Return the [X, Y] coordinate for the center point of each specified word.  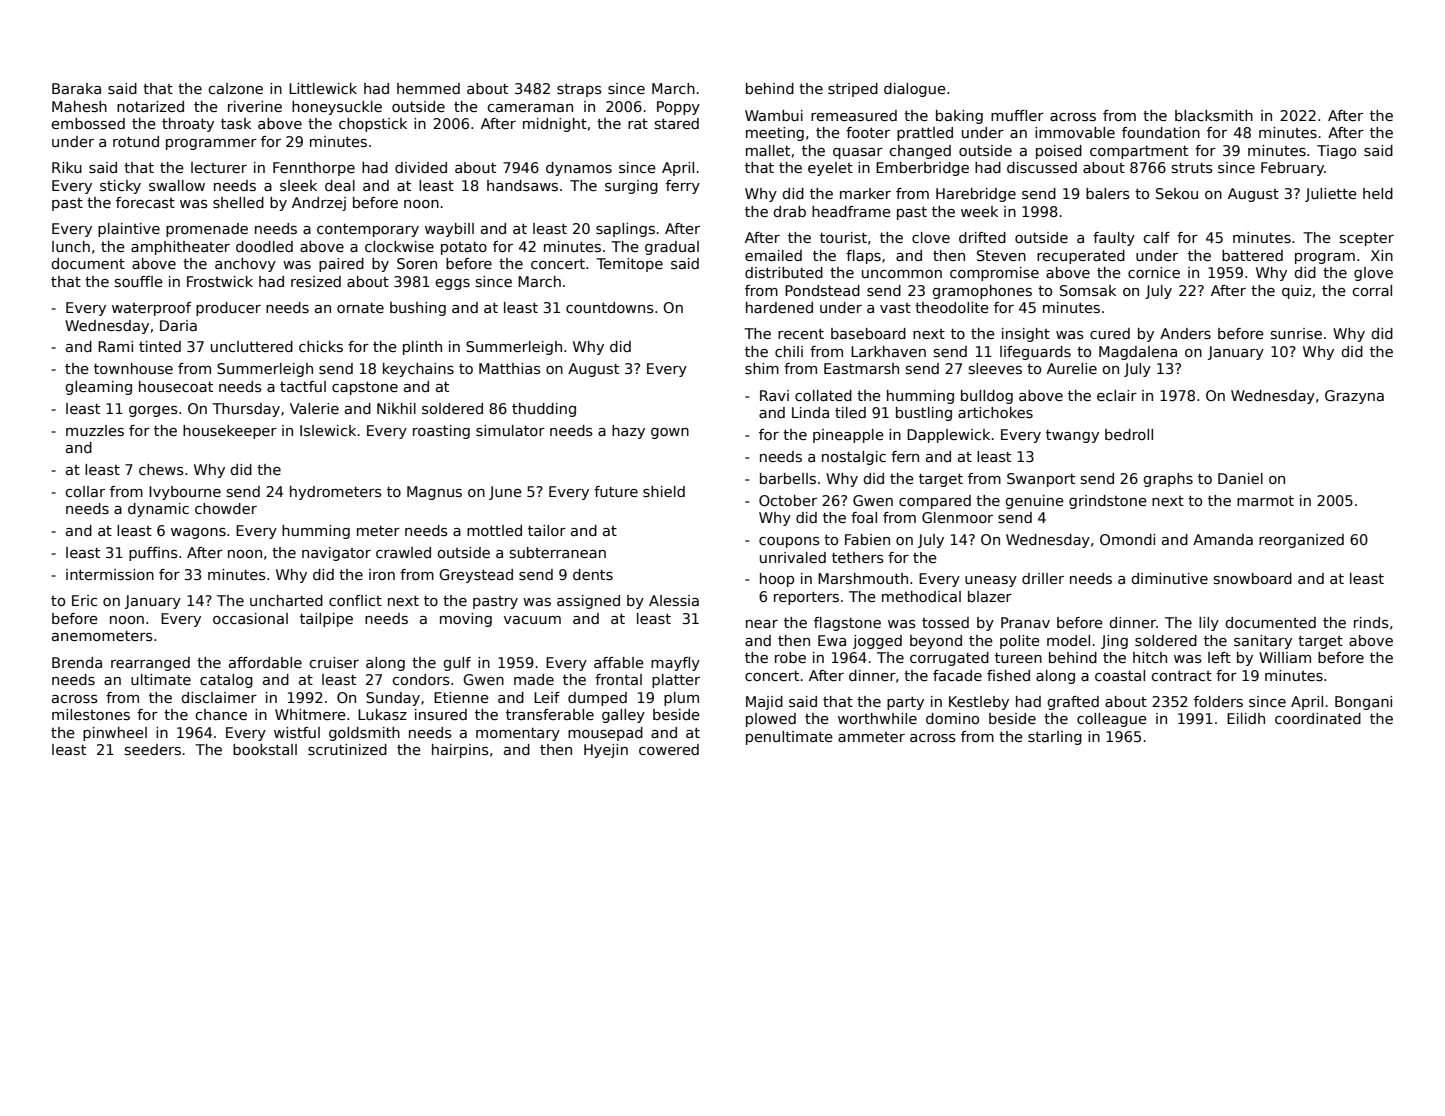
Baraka [76, 88]
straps [579, 90]
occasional [250, 618]
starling [1055, 738]
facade [957, 675]
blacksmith [1214, 115]
